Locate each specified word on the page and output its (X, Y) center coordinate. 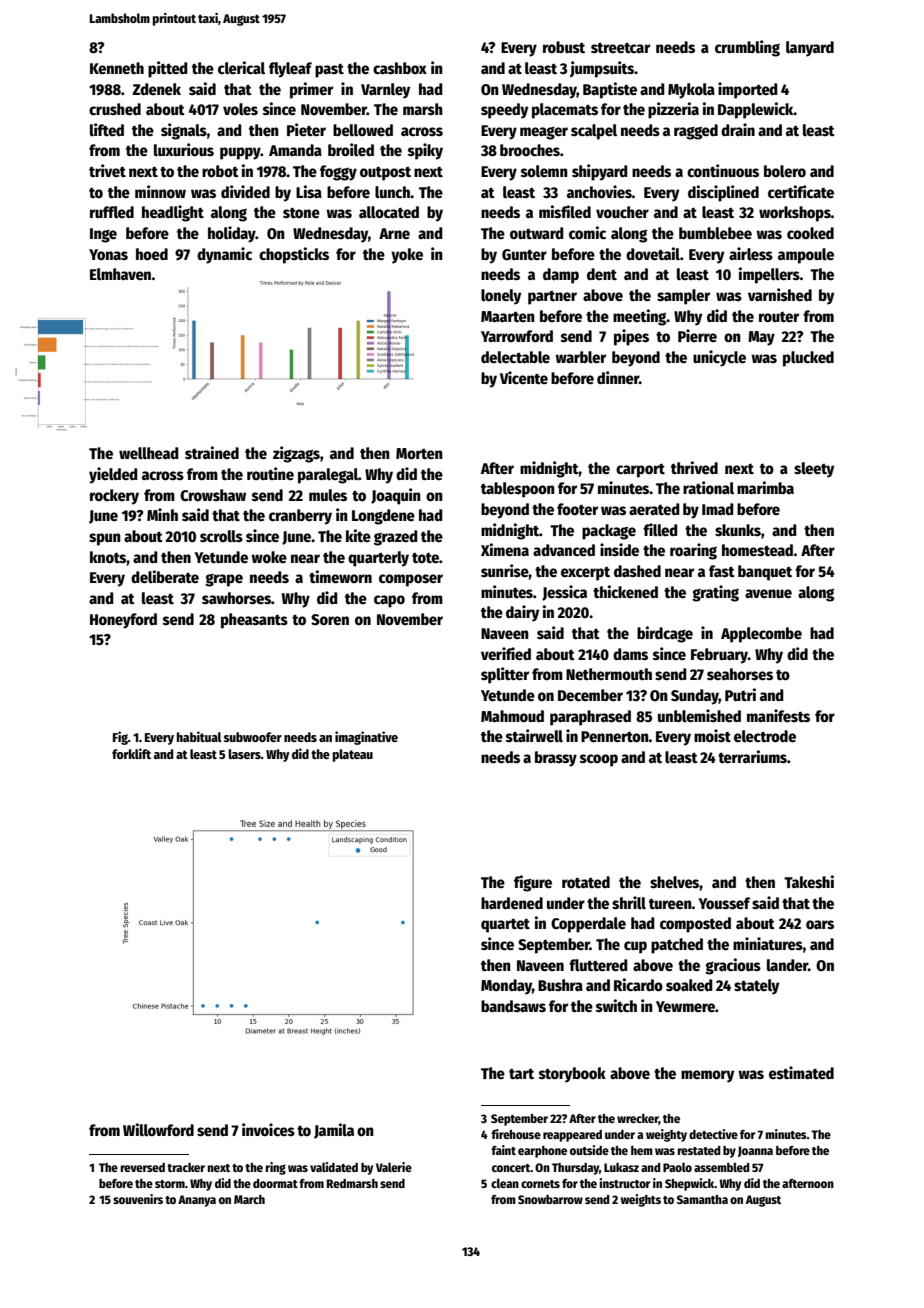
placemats (565, 111)
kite (358, 535)
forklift (131, 753)
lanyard (810, 49)
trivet (107, 170)
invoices (268, 1129)
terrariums (752, 756)
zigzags (296, 454)
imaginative (366, 738)
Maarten (508, 316)
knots (108, 557)
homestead (757, 550)
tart (521, 1074)
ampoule (806, 256)
